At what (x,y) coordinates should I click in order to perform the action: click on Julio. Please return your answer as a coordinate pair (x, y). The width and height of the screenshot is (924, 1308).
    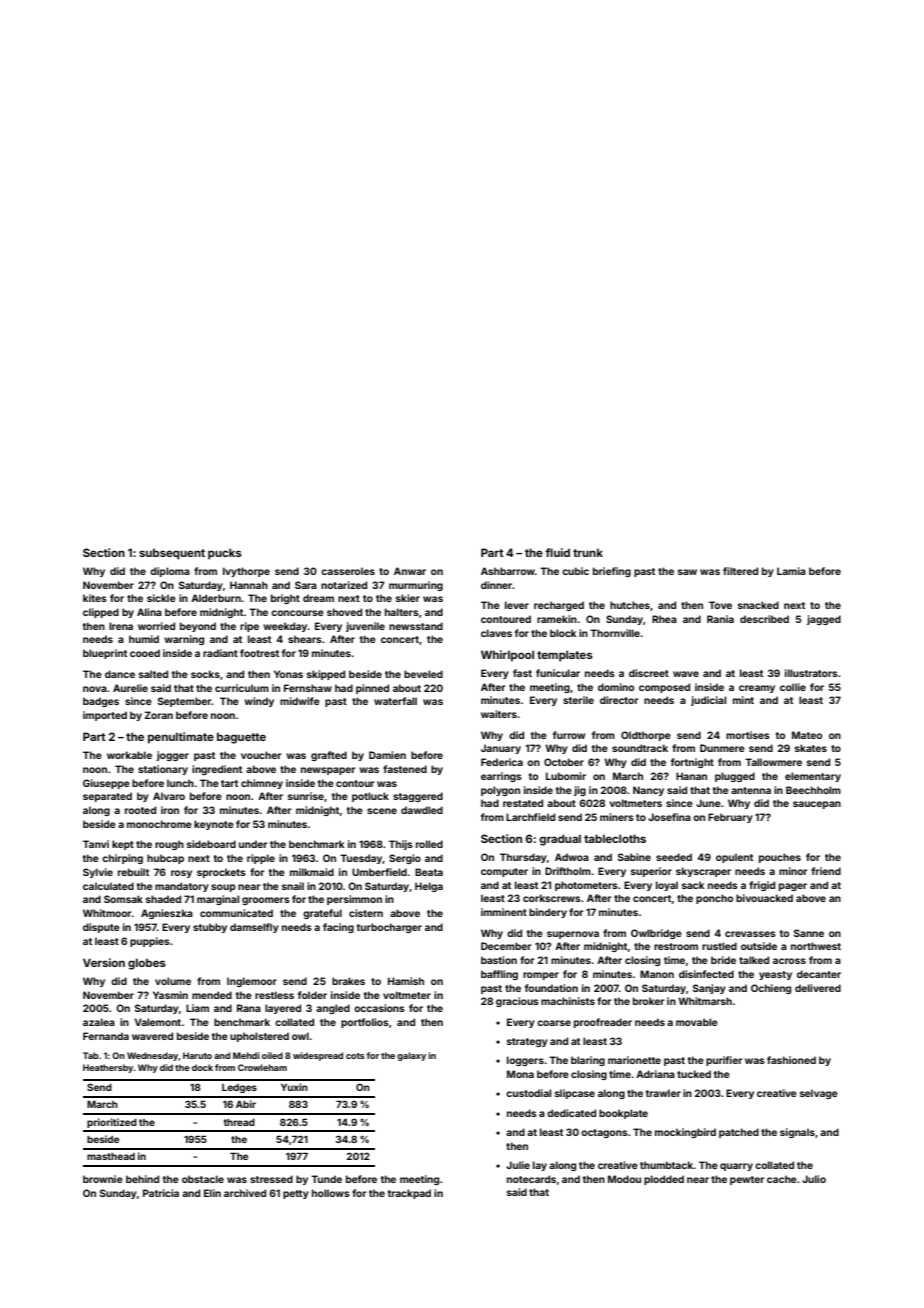
    Looking at the image, I should click on (814, 1179).
